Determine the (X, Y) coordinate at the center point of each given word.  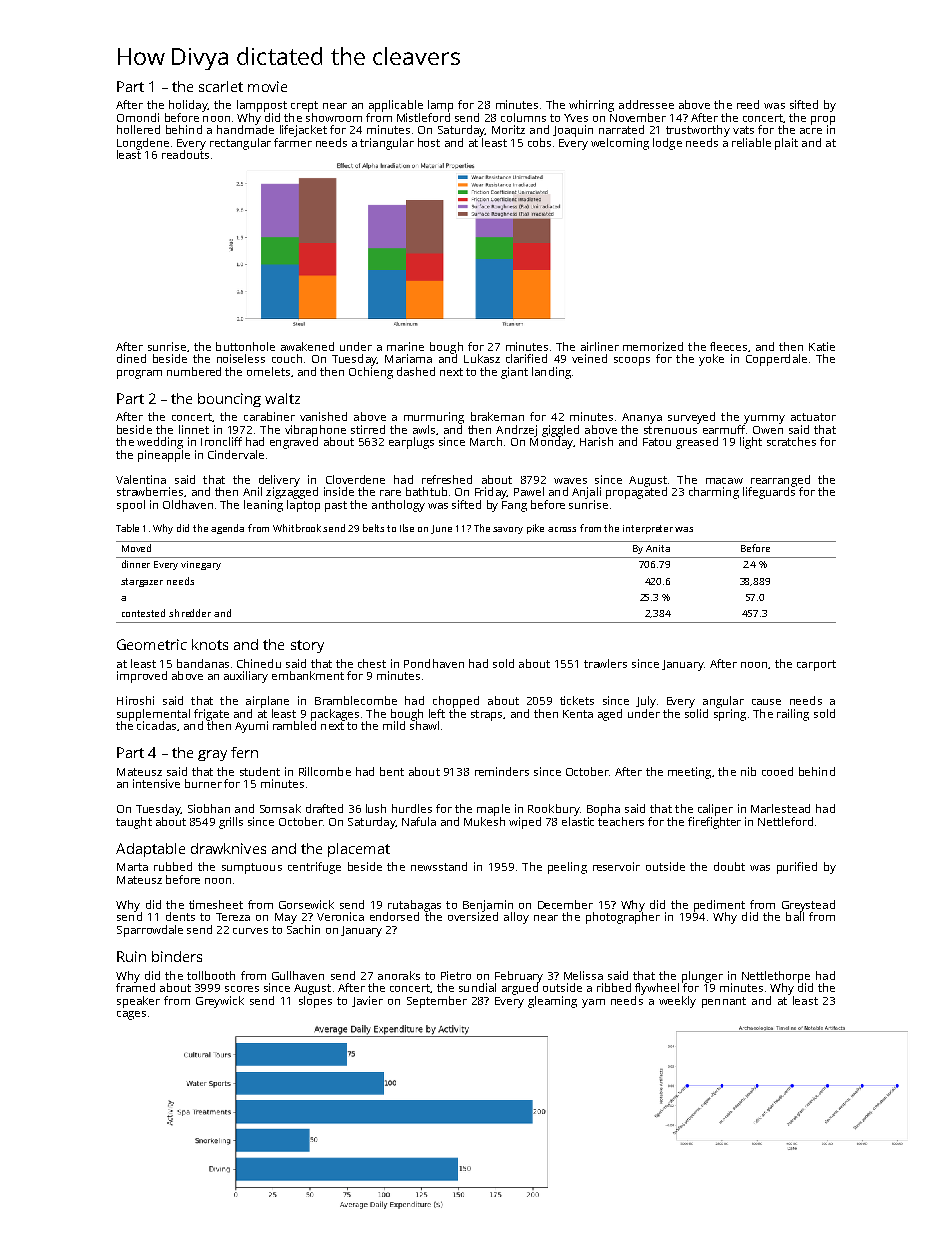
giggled (560, 431)
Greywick (220, 1002)
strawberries (150, 491)
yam (593, 1003)
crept (304, 106)
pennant (724, 1002)
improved (142, 677)
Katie (822, 346)
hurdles (412, 808)
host (429, 142)
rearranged (780, 481)
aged (610, 715)
